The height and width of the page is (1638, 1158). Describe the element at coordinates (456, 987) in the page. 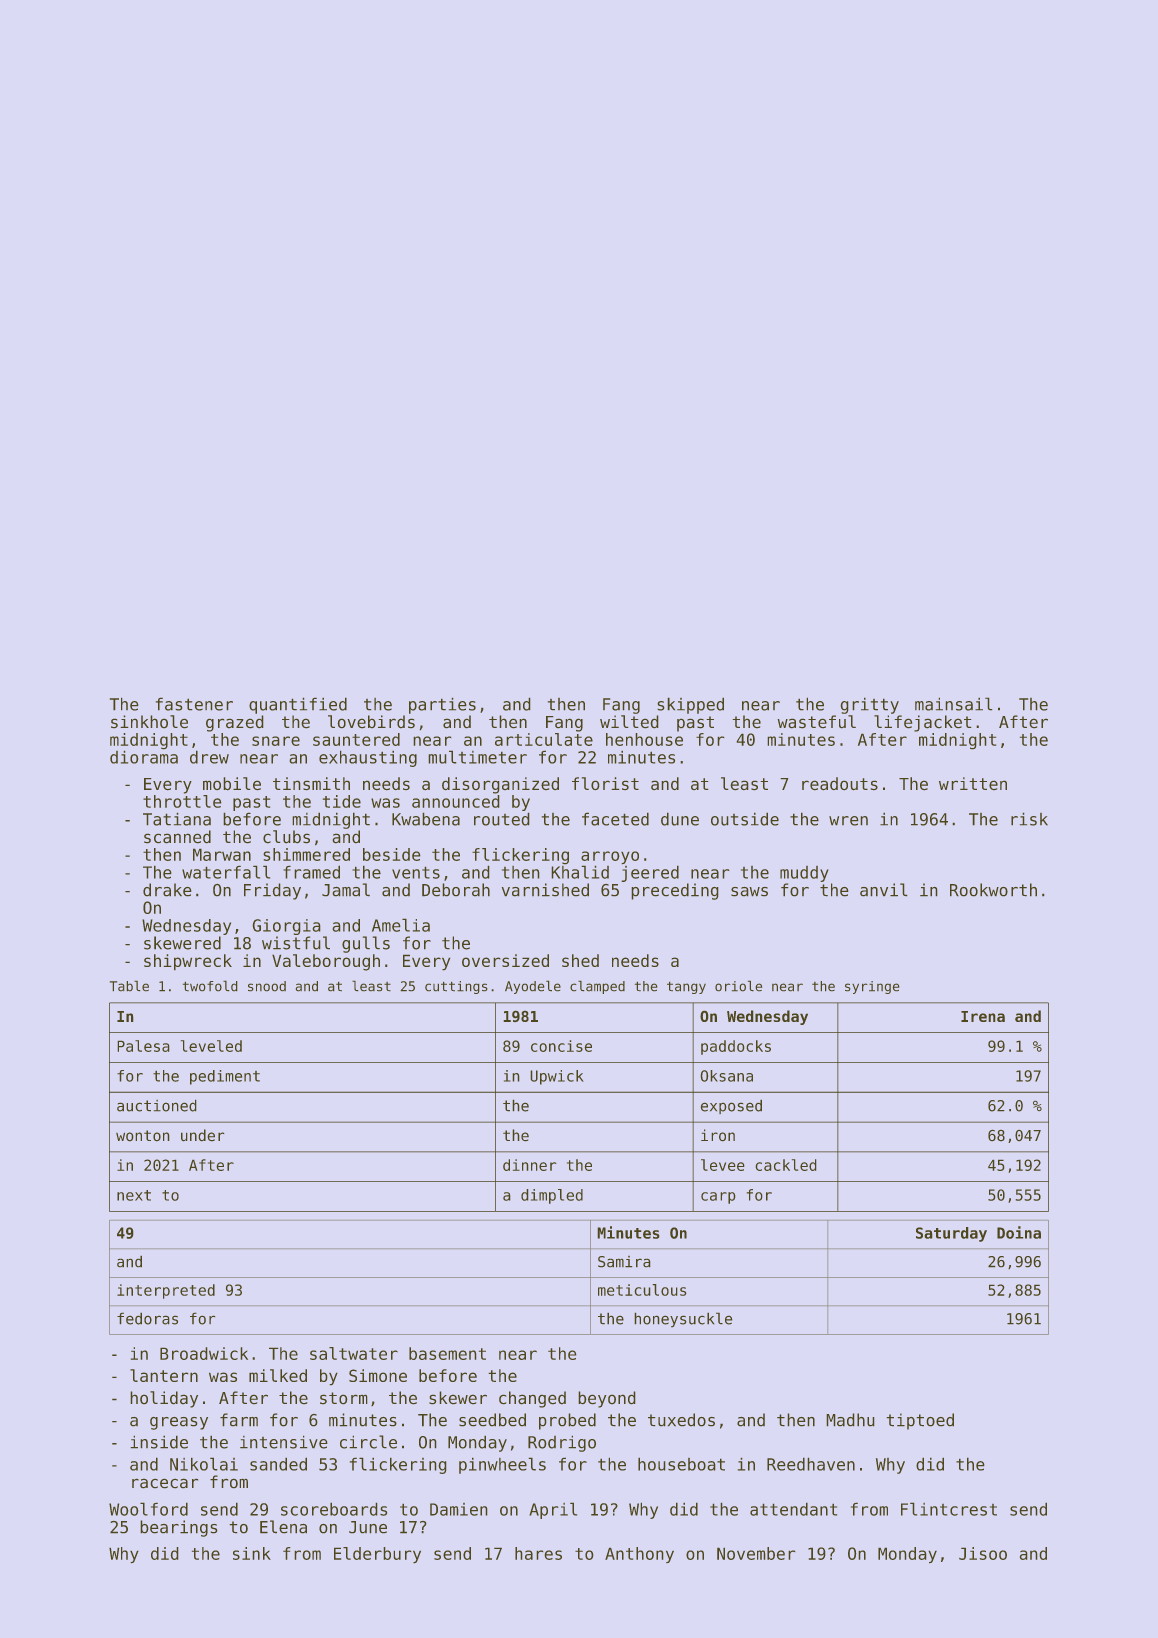

I see `cuttings` at that location.
